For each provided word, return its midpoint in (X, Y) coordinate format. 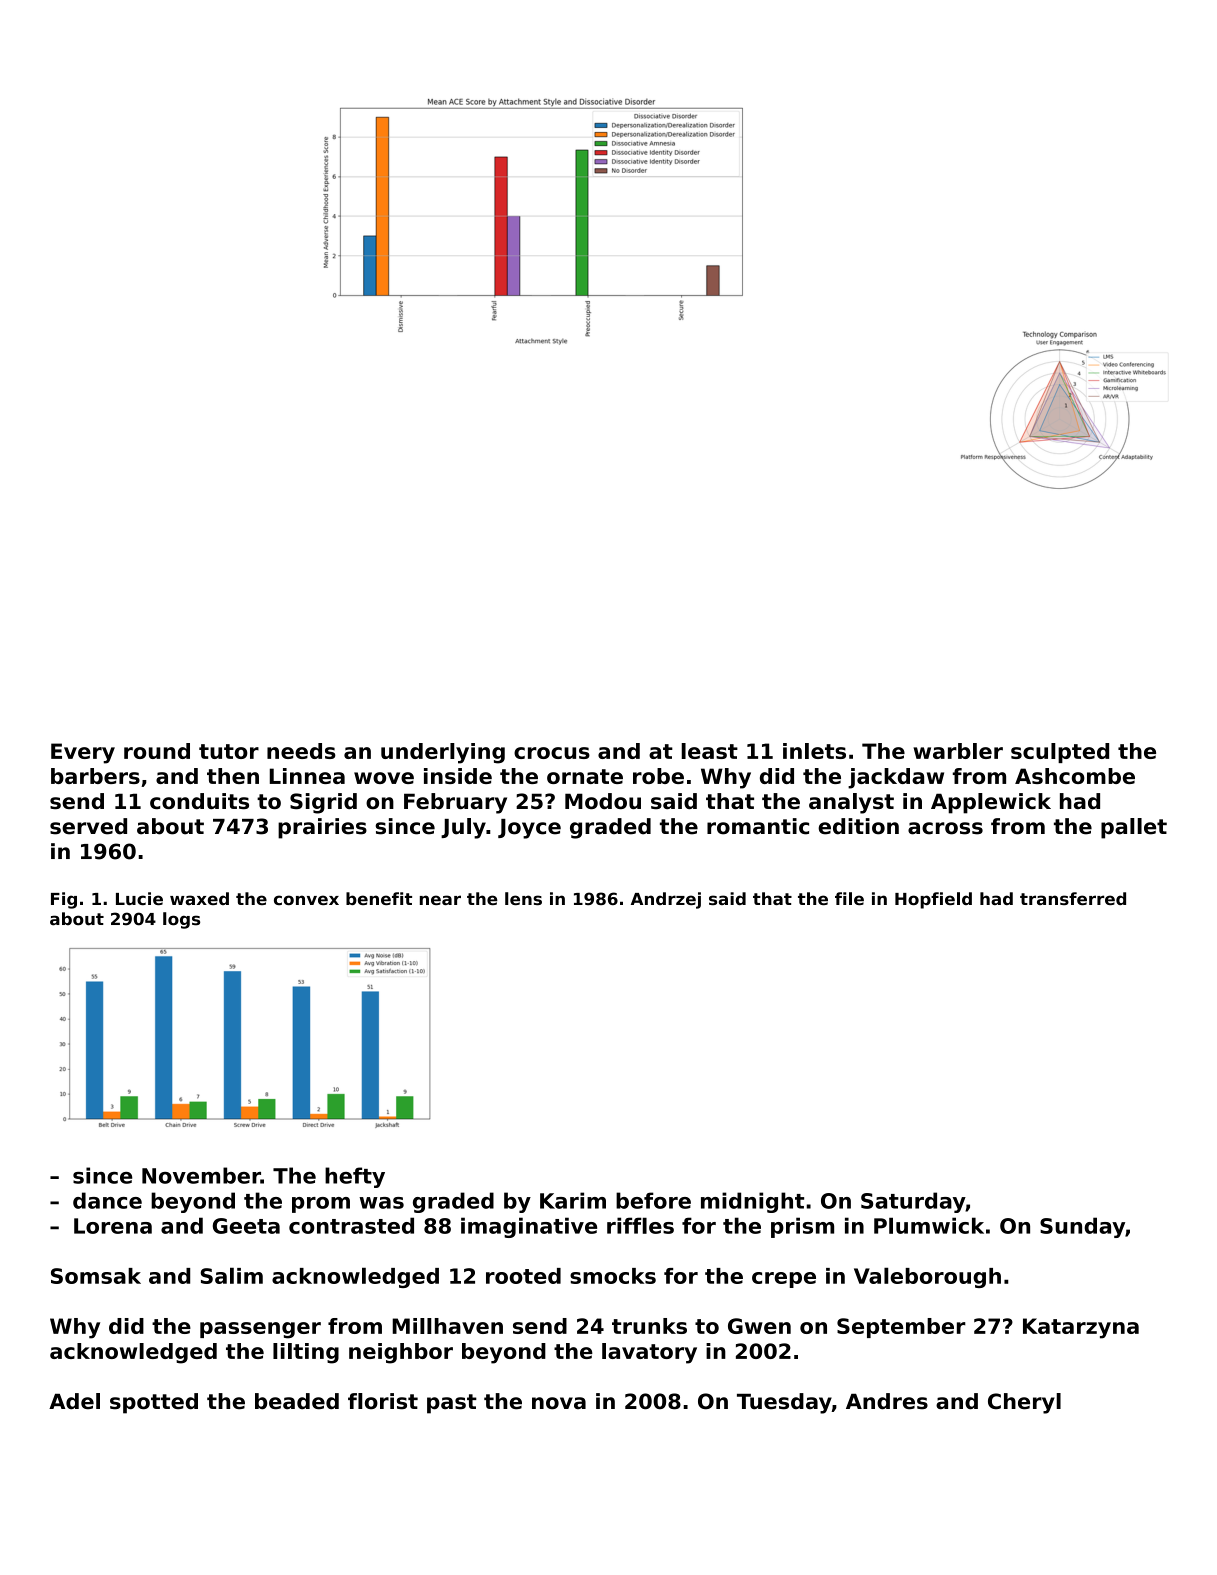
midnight (752, 1202)
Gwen (759, 1326)
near (440, 900)
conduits (199, 801)
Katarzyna (1081, 1328)
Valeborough (927, 1277)
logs (181, 920)
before (653, 1200)
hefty (355, 1177)
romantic (758, 826)
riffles (640, 1225)
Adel (74, 1401)
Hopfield (933, 900)
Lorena (113, 1226)
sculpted (1060, 753)
